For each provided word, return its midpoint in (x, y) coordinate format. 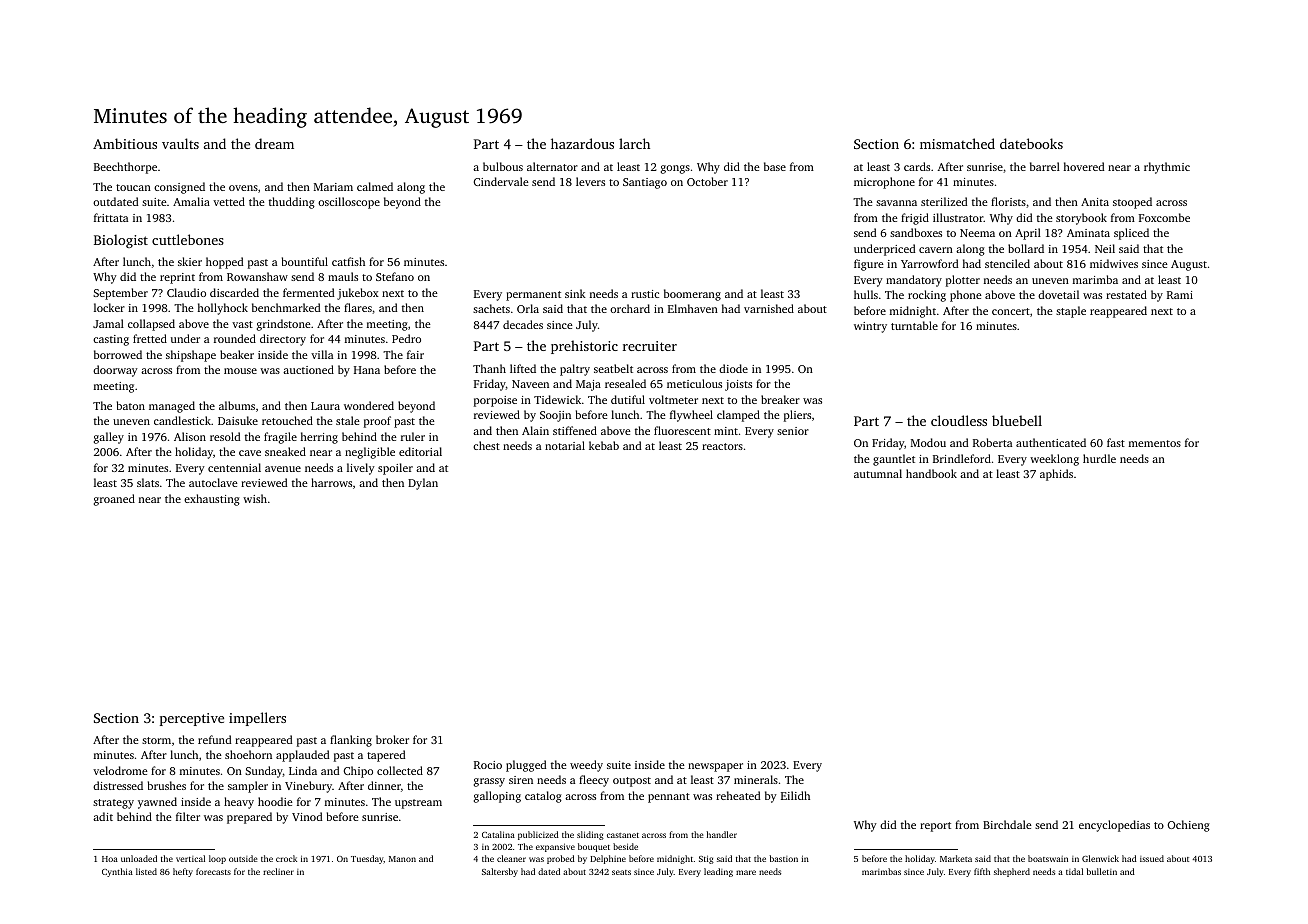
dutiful (628, 399)
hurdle (1099, 458)
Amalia (191, 201)
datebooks (1031, 143)
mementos (1155, 443)
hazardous (582, 143)
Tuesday (367, 859)
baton (131, 405)
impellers (257, 719)
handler (722, 834)
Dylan (423, 484)
